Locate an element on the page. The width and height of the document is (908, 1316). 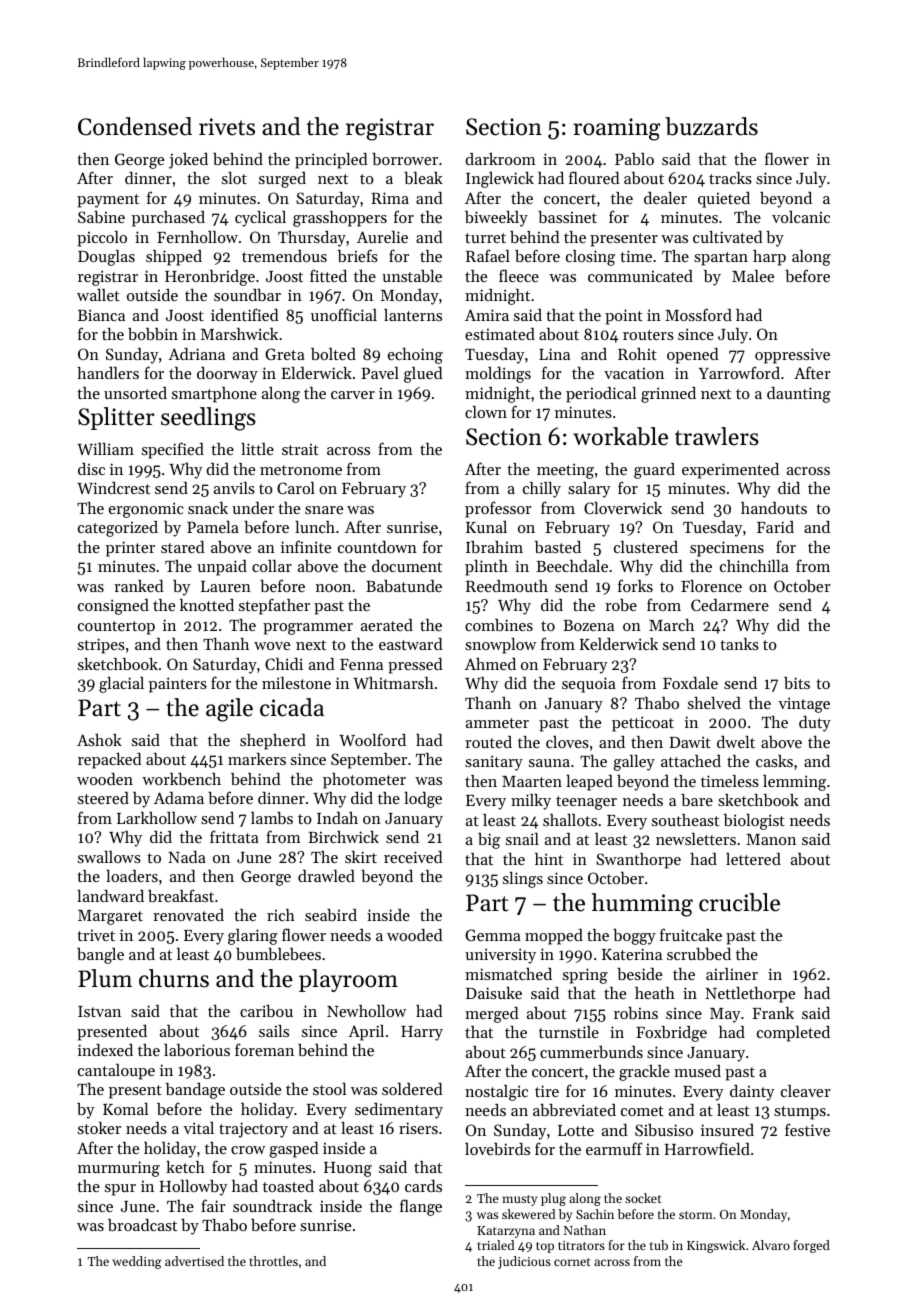
buzzards is located at coordinates (711, 126).
